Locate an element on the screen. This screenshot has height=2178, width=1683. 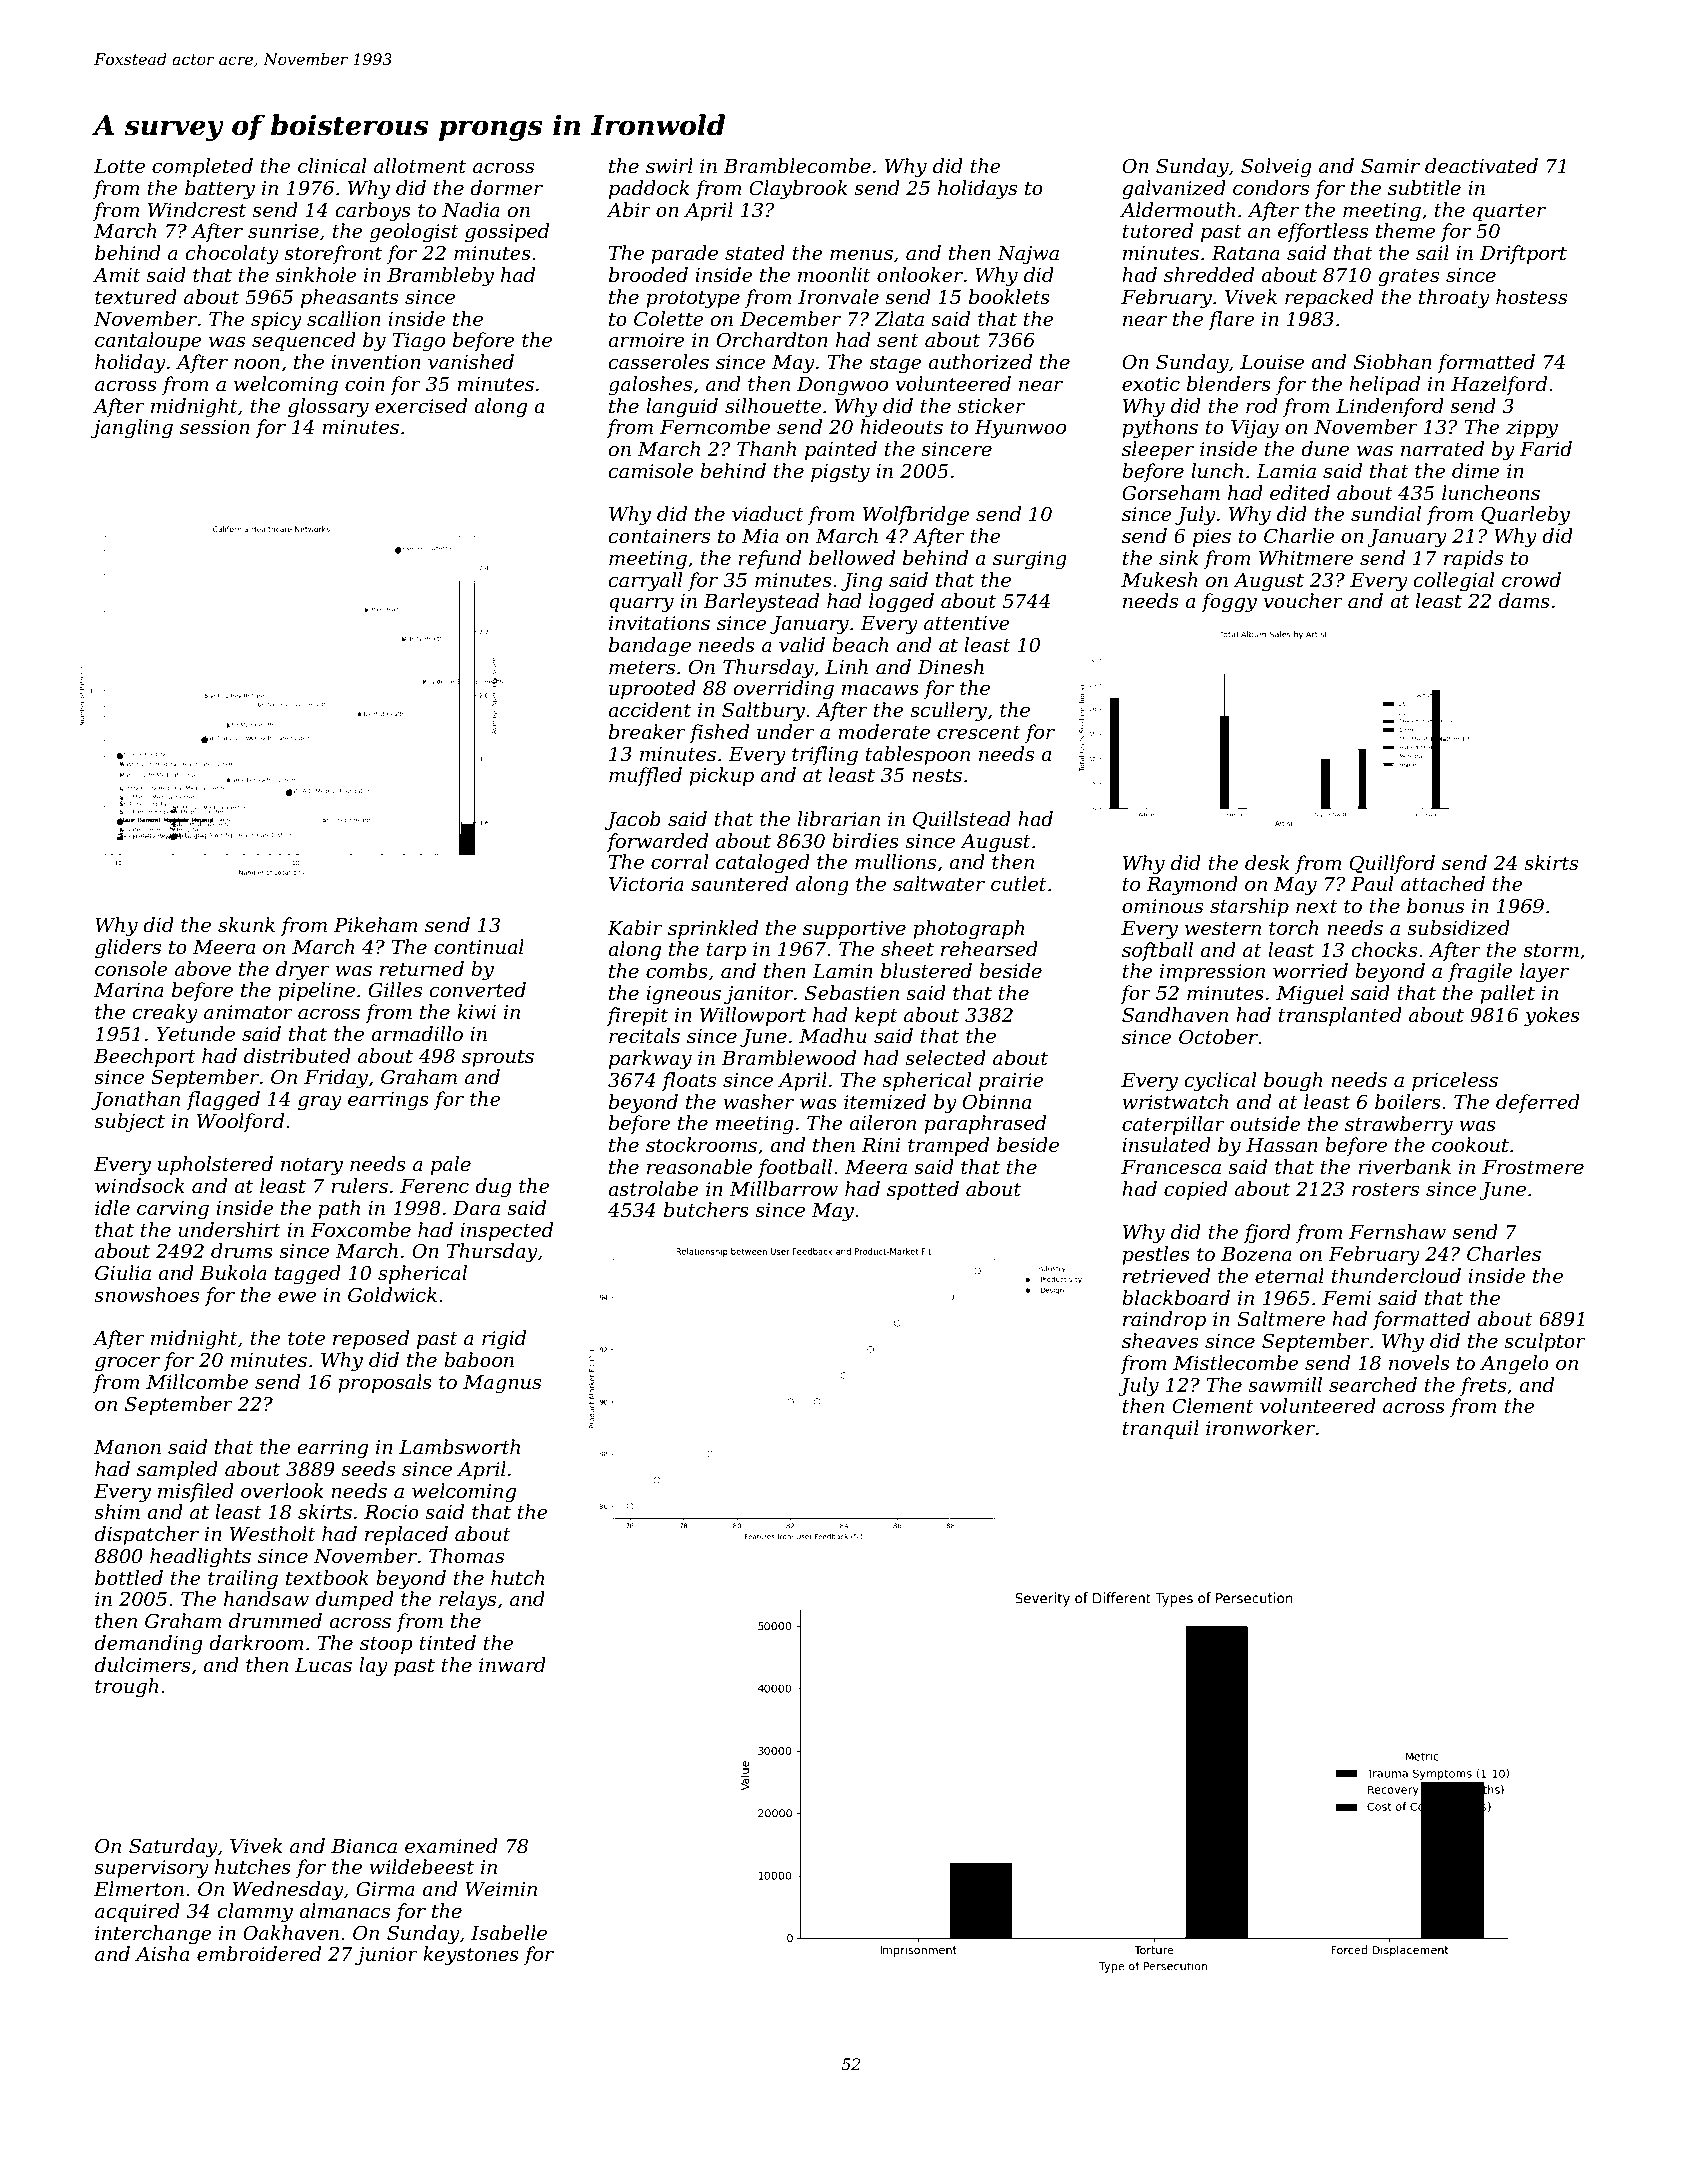
searched is located at coordinates (1373, 1385).
